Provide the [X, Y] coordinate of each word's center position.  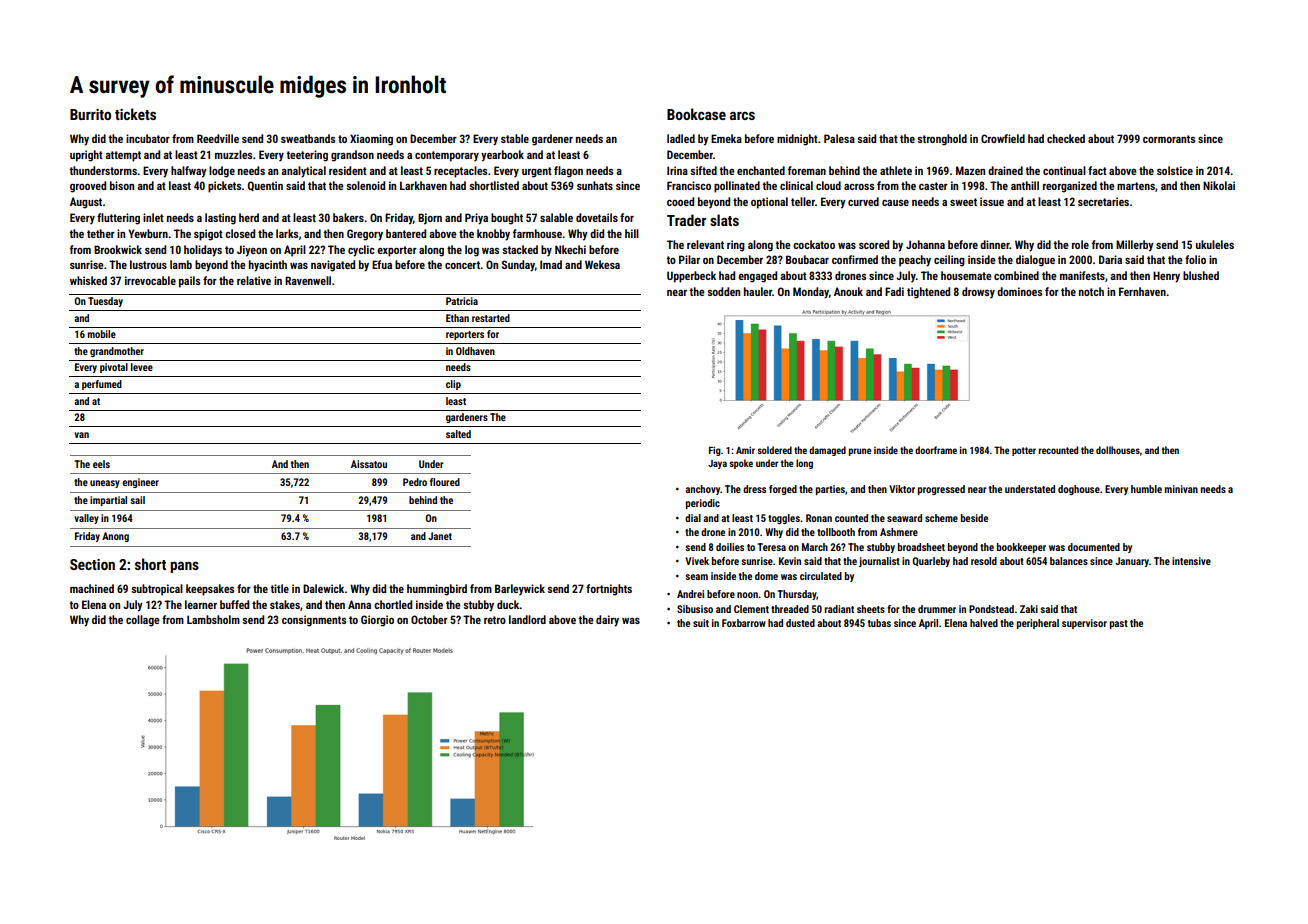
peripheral [1038, 624]
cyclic [361, 251]
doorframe [936, 450]
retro [495, 620]
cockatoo [814, 244]
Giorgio [377, 621]
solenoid [365, 185]
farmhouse [538, 233]
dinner [995, 244]
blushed [1201, 275]
